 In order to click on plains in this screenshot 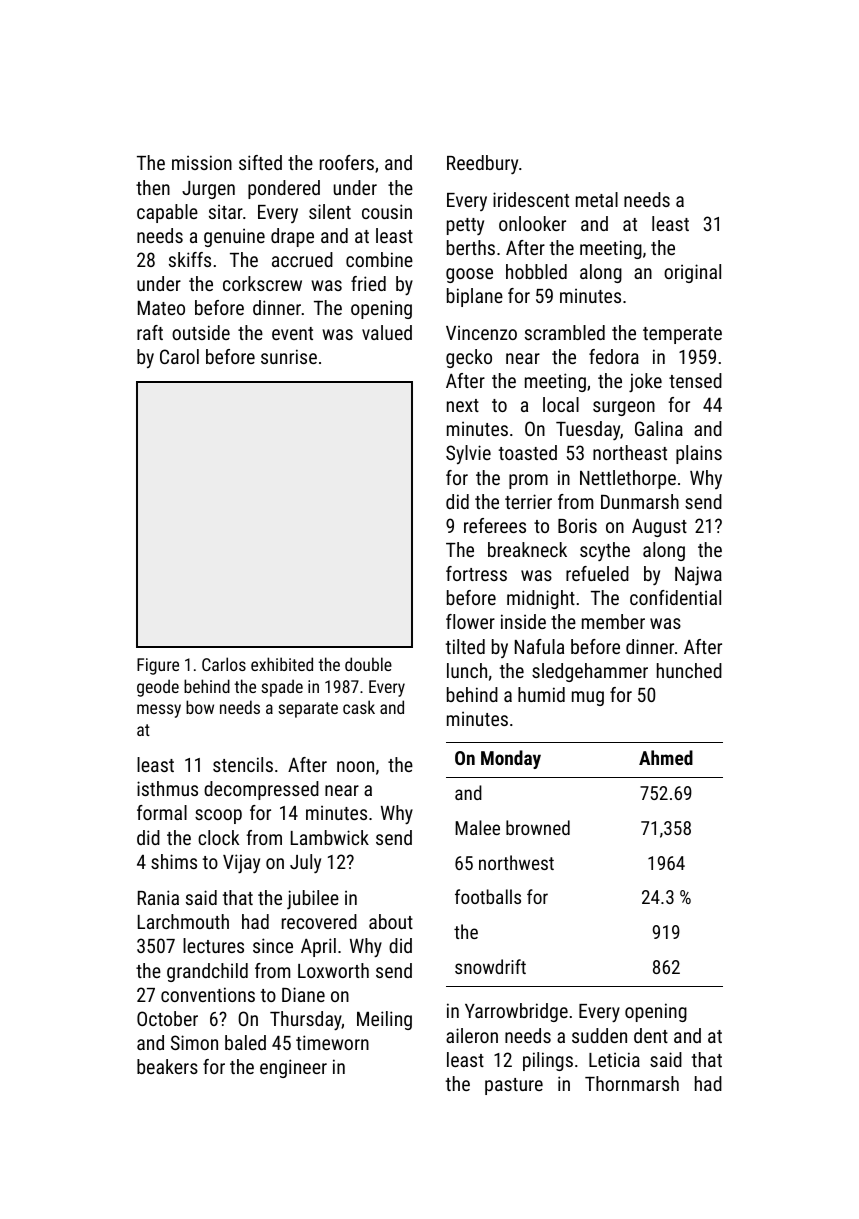, I will do `click(699, 454)`.
